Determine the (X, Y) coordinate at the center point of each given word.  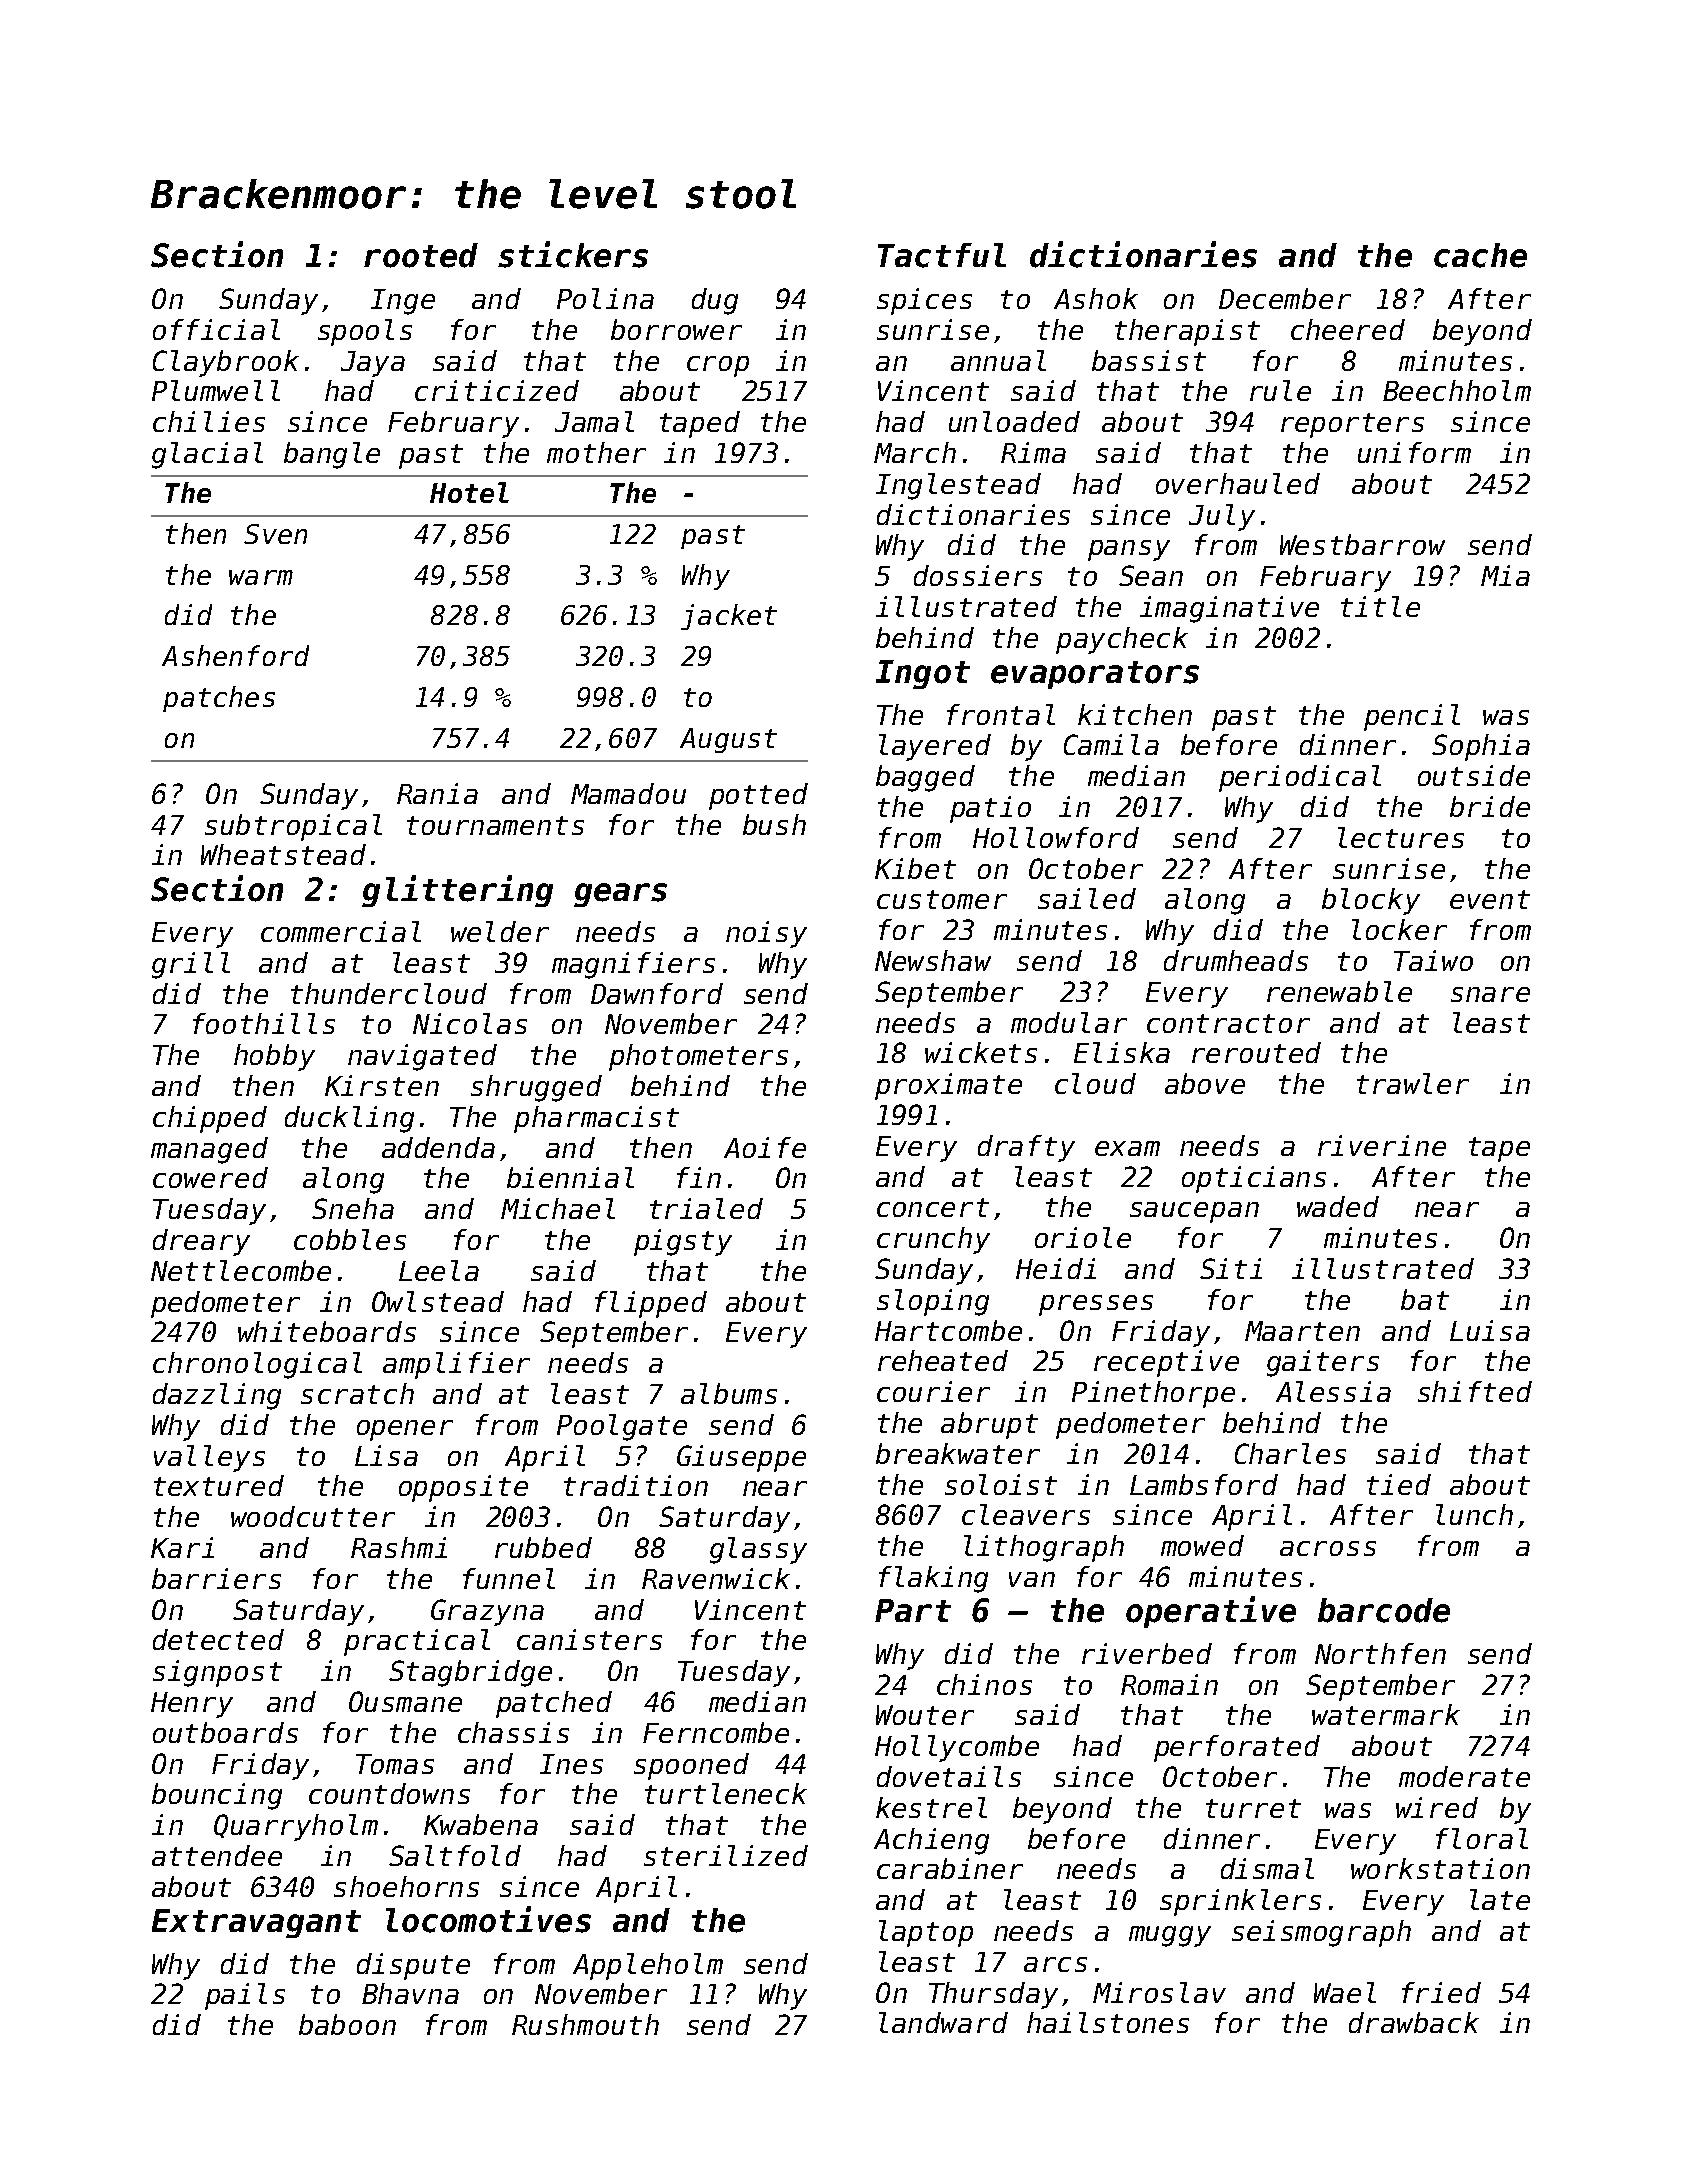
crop (718, 366)
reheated (943, 1360)
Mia (1505, 575)
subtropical (293, 827)
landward (943, 2022)
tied (1399, 1484)
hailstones (1108, 2022)
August (728, 740)
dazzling (217, 1396)
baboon (347, 2024)
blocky (1371, 901)
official (216, 329)
